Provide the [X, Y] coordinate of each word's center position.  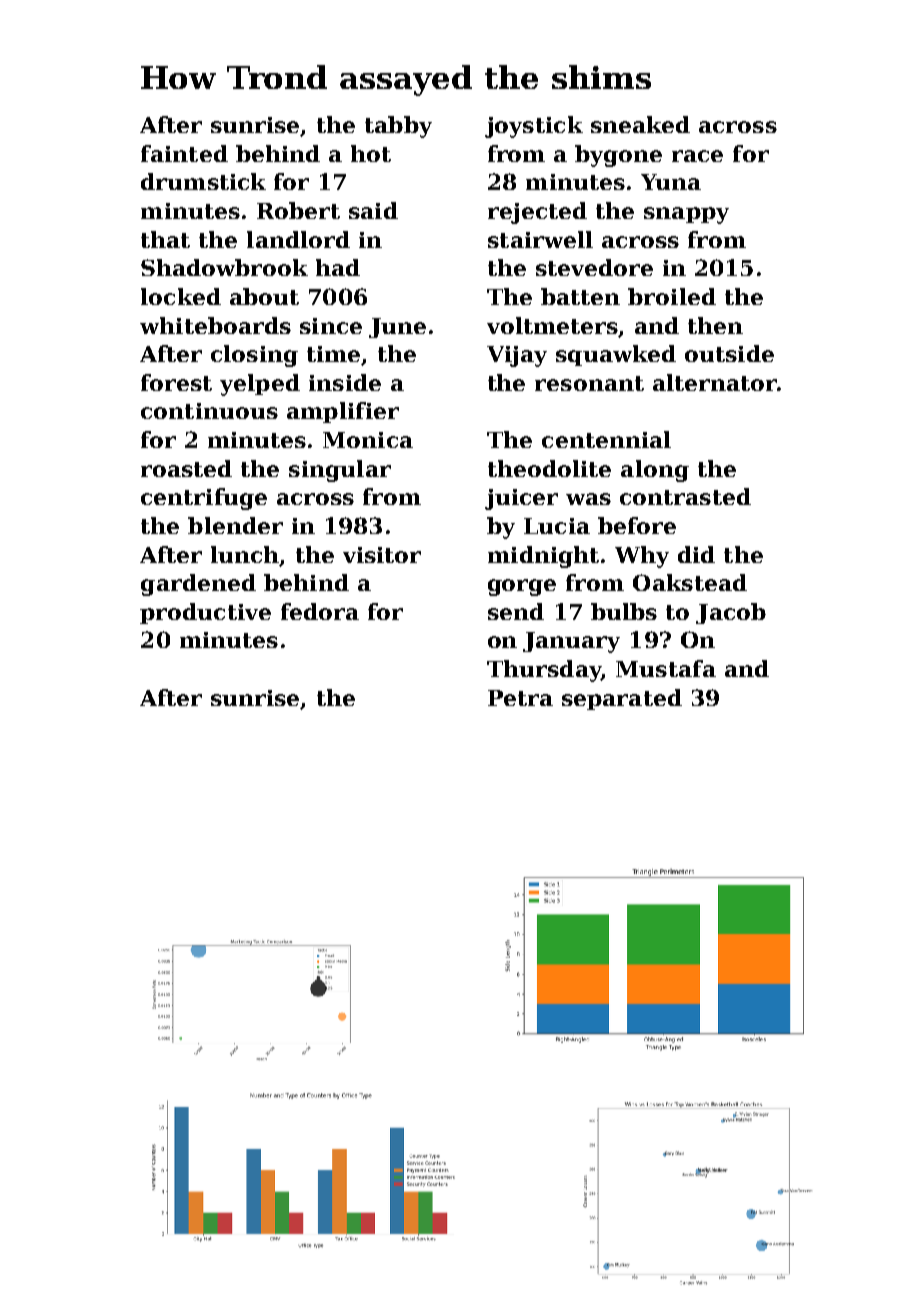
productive [205, 613]
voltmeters [552, 325]
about [264, 296]
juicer [521, 499]
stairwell [540, 239]
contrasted [685, 496]
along [655, 471]
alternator [715, 382]
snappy [686, 215]
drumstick [203, 181]
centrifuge [204, 499]
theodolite [549, 468]
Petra [520, 698]
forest [176, 382]
